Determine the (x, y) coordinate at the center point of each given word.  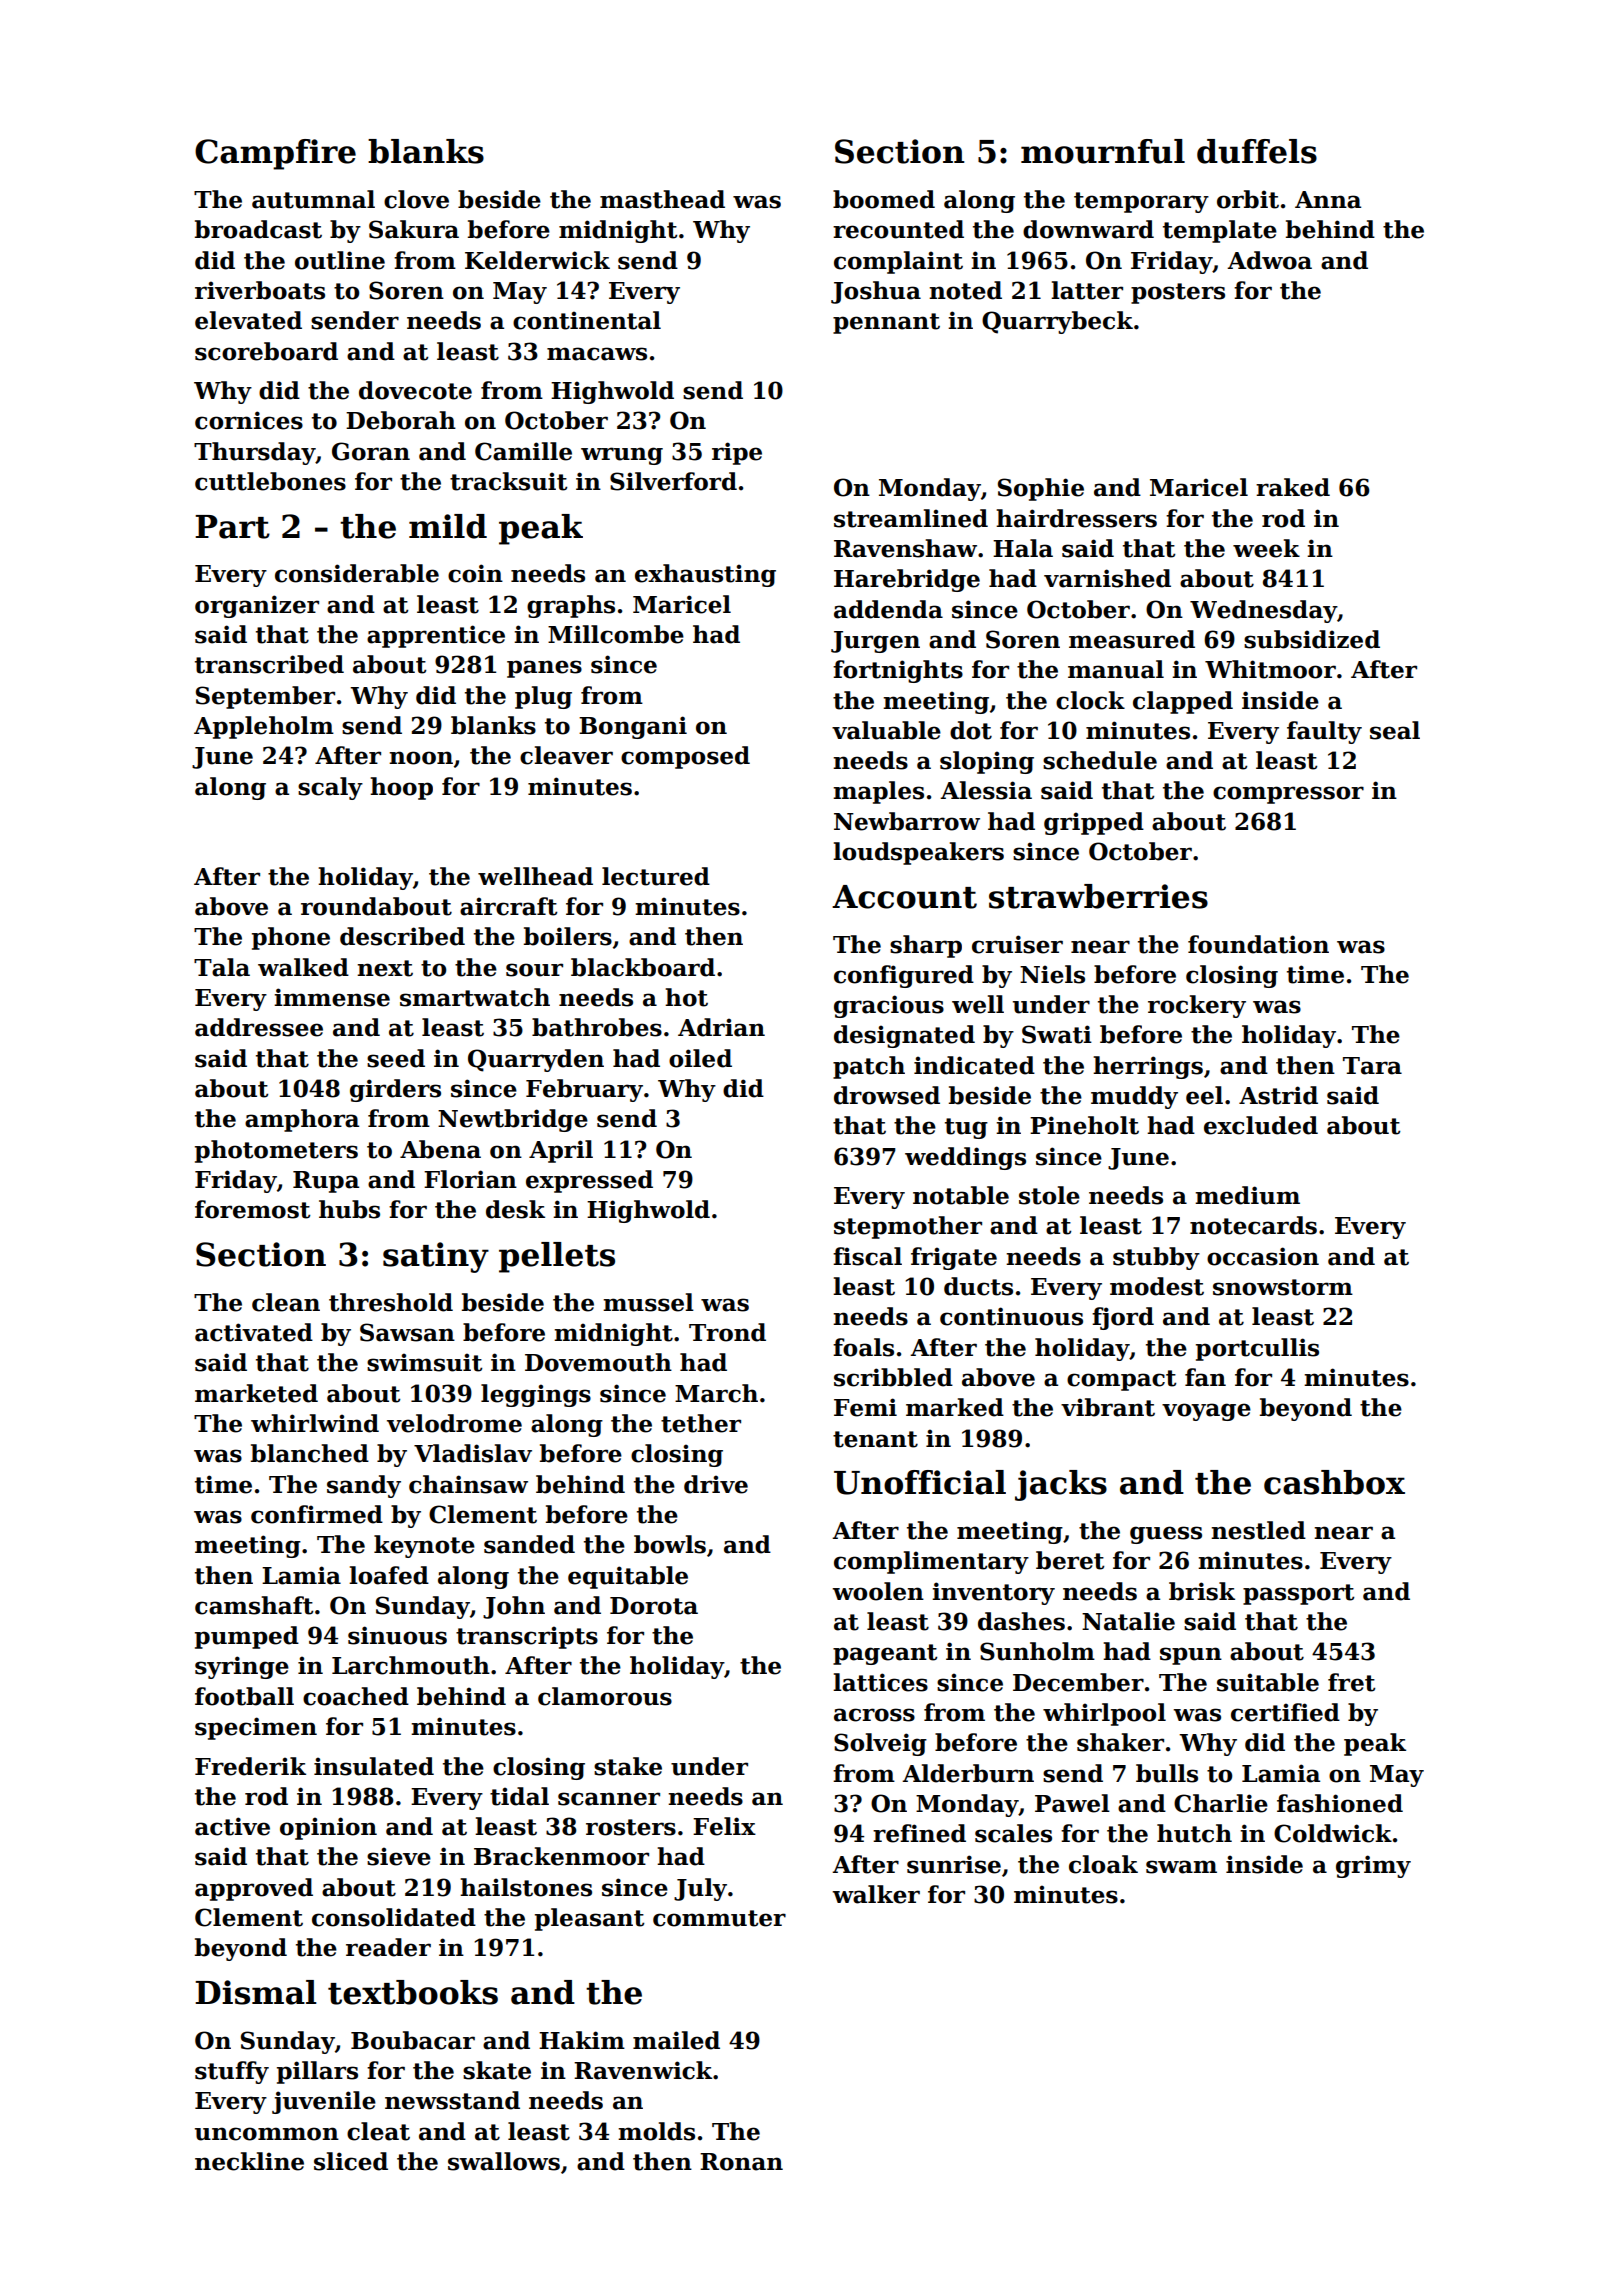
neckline (249, 2161)
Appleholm (264, 727)
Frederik (250, 1766)
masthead (662, 199)
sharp (926, 946)
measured (1132, 639)
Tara (1372, 1066)
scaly (330, 788)
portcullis (1257, 1349)
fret (1351, 1682)
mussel (648, 1302)
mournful (1103, 151)
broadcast (258, 229)
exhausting (705, 575)
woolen (878, 1591)
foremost (252, 1209)
